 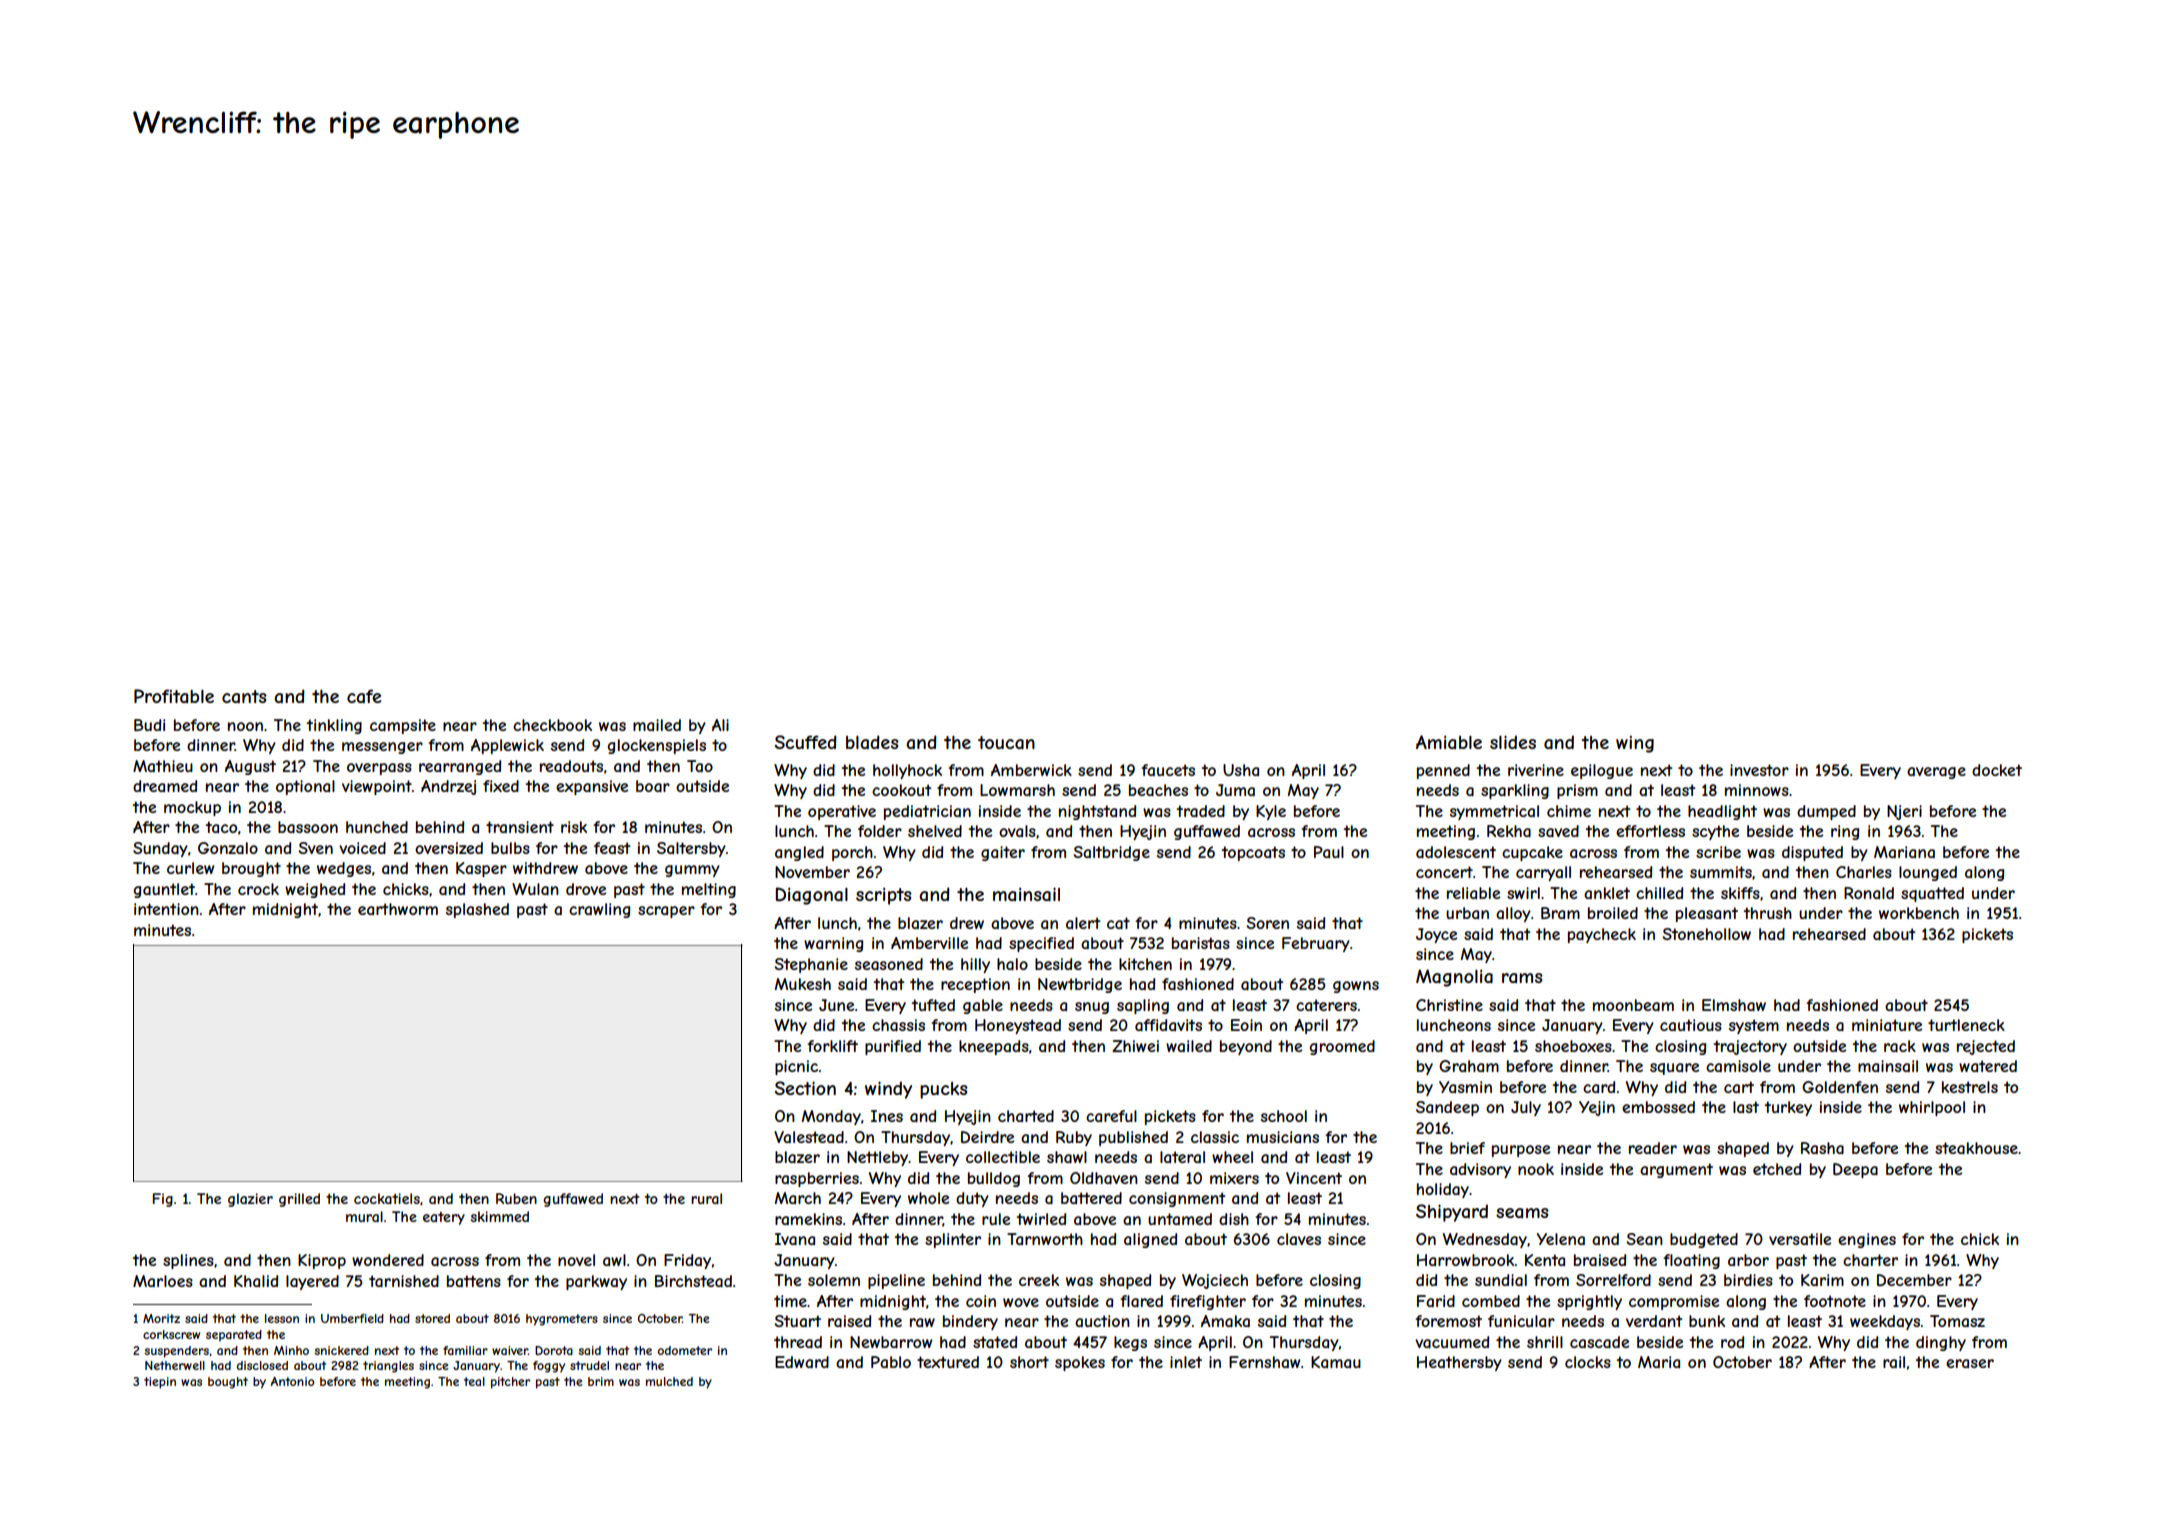 I want to click on curlew, so click(x=190, y=868).
